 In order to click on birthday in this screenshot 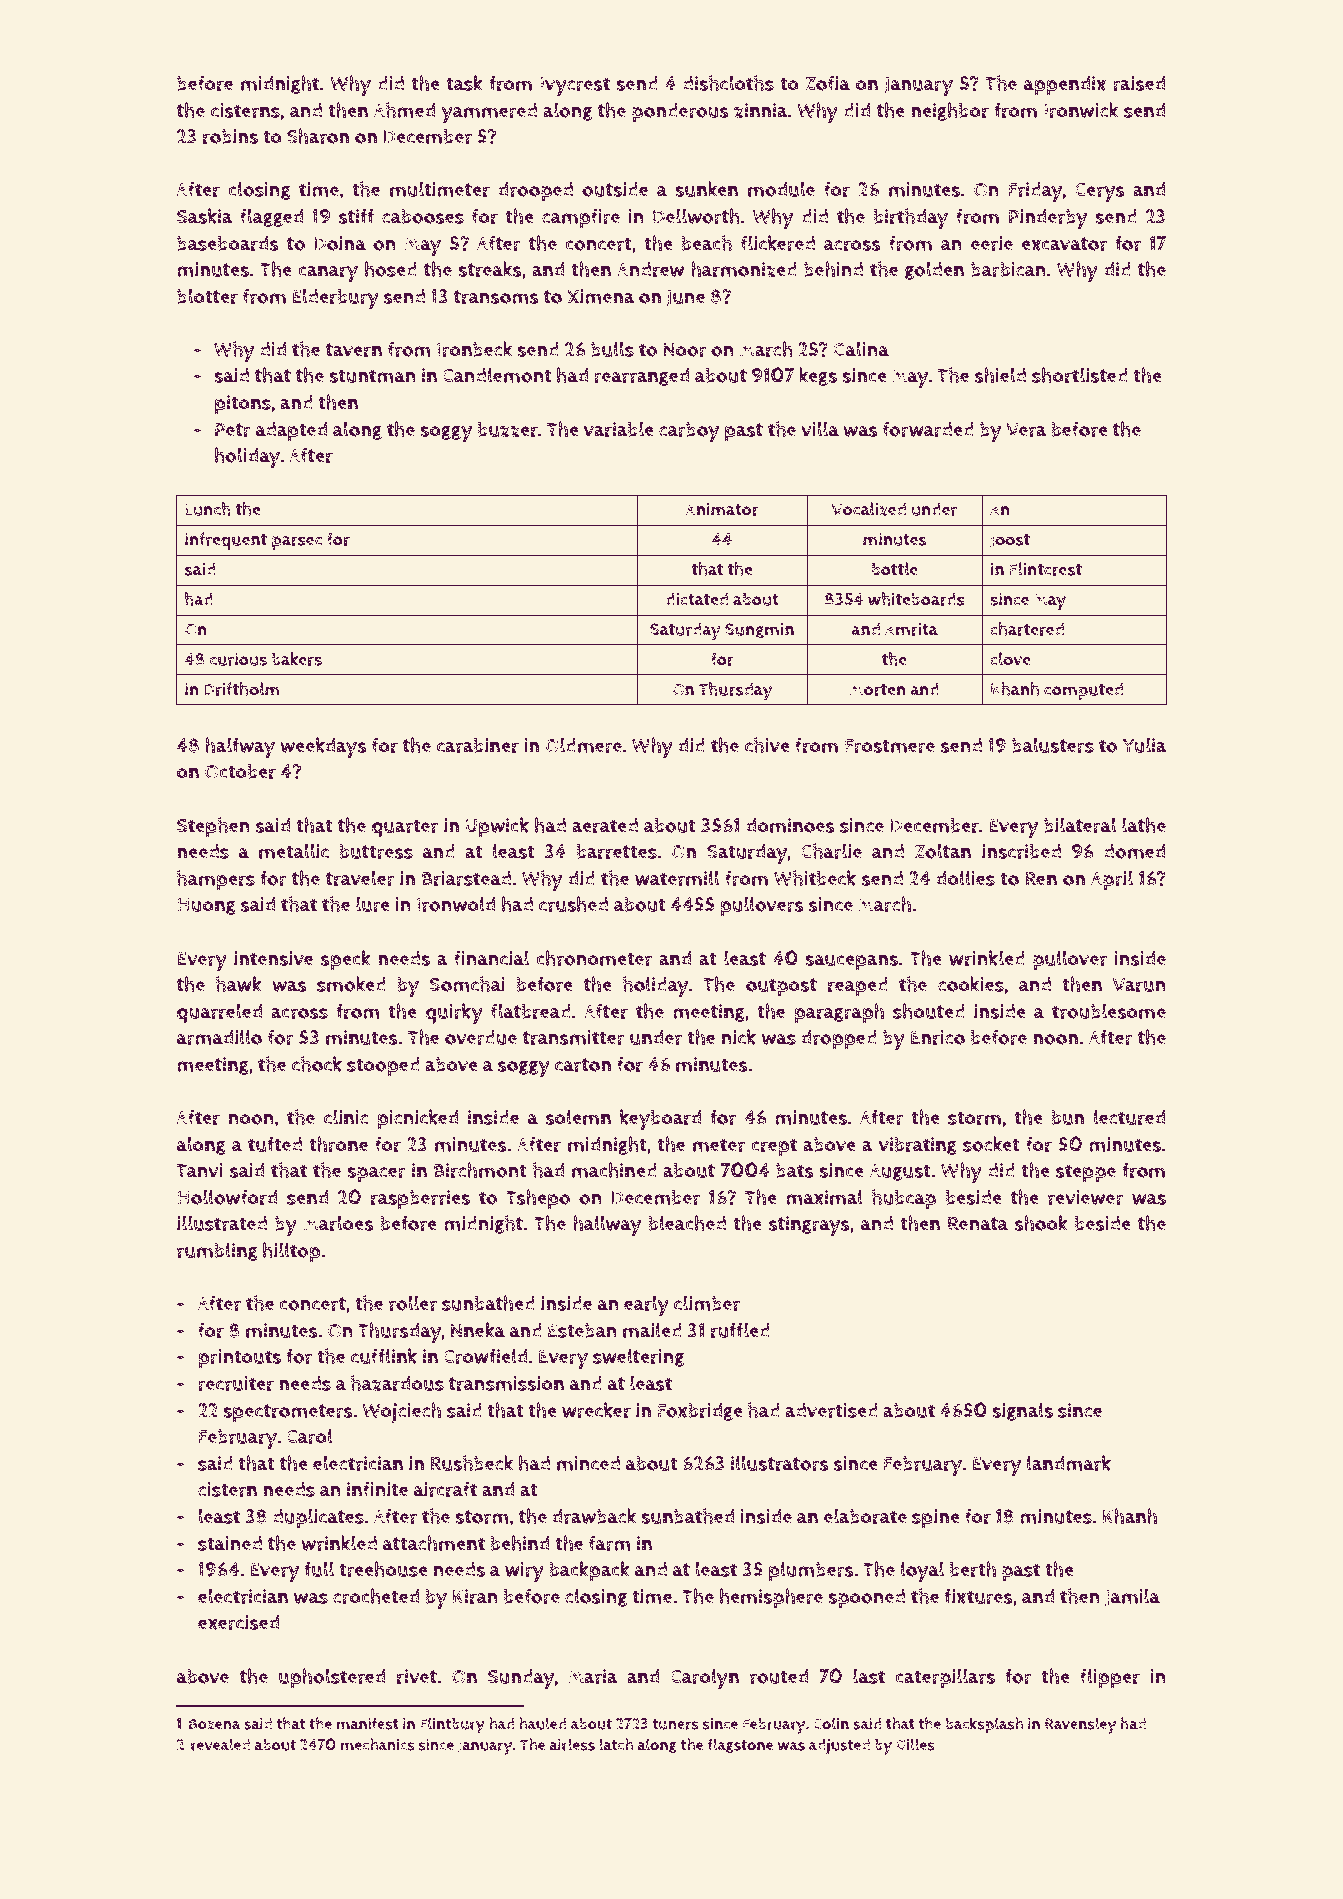, I will do `click(911, 218)`.
